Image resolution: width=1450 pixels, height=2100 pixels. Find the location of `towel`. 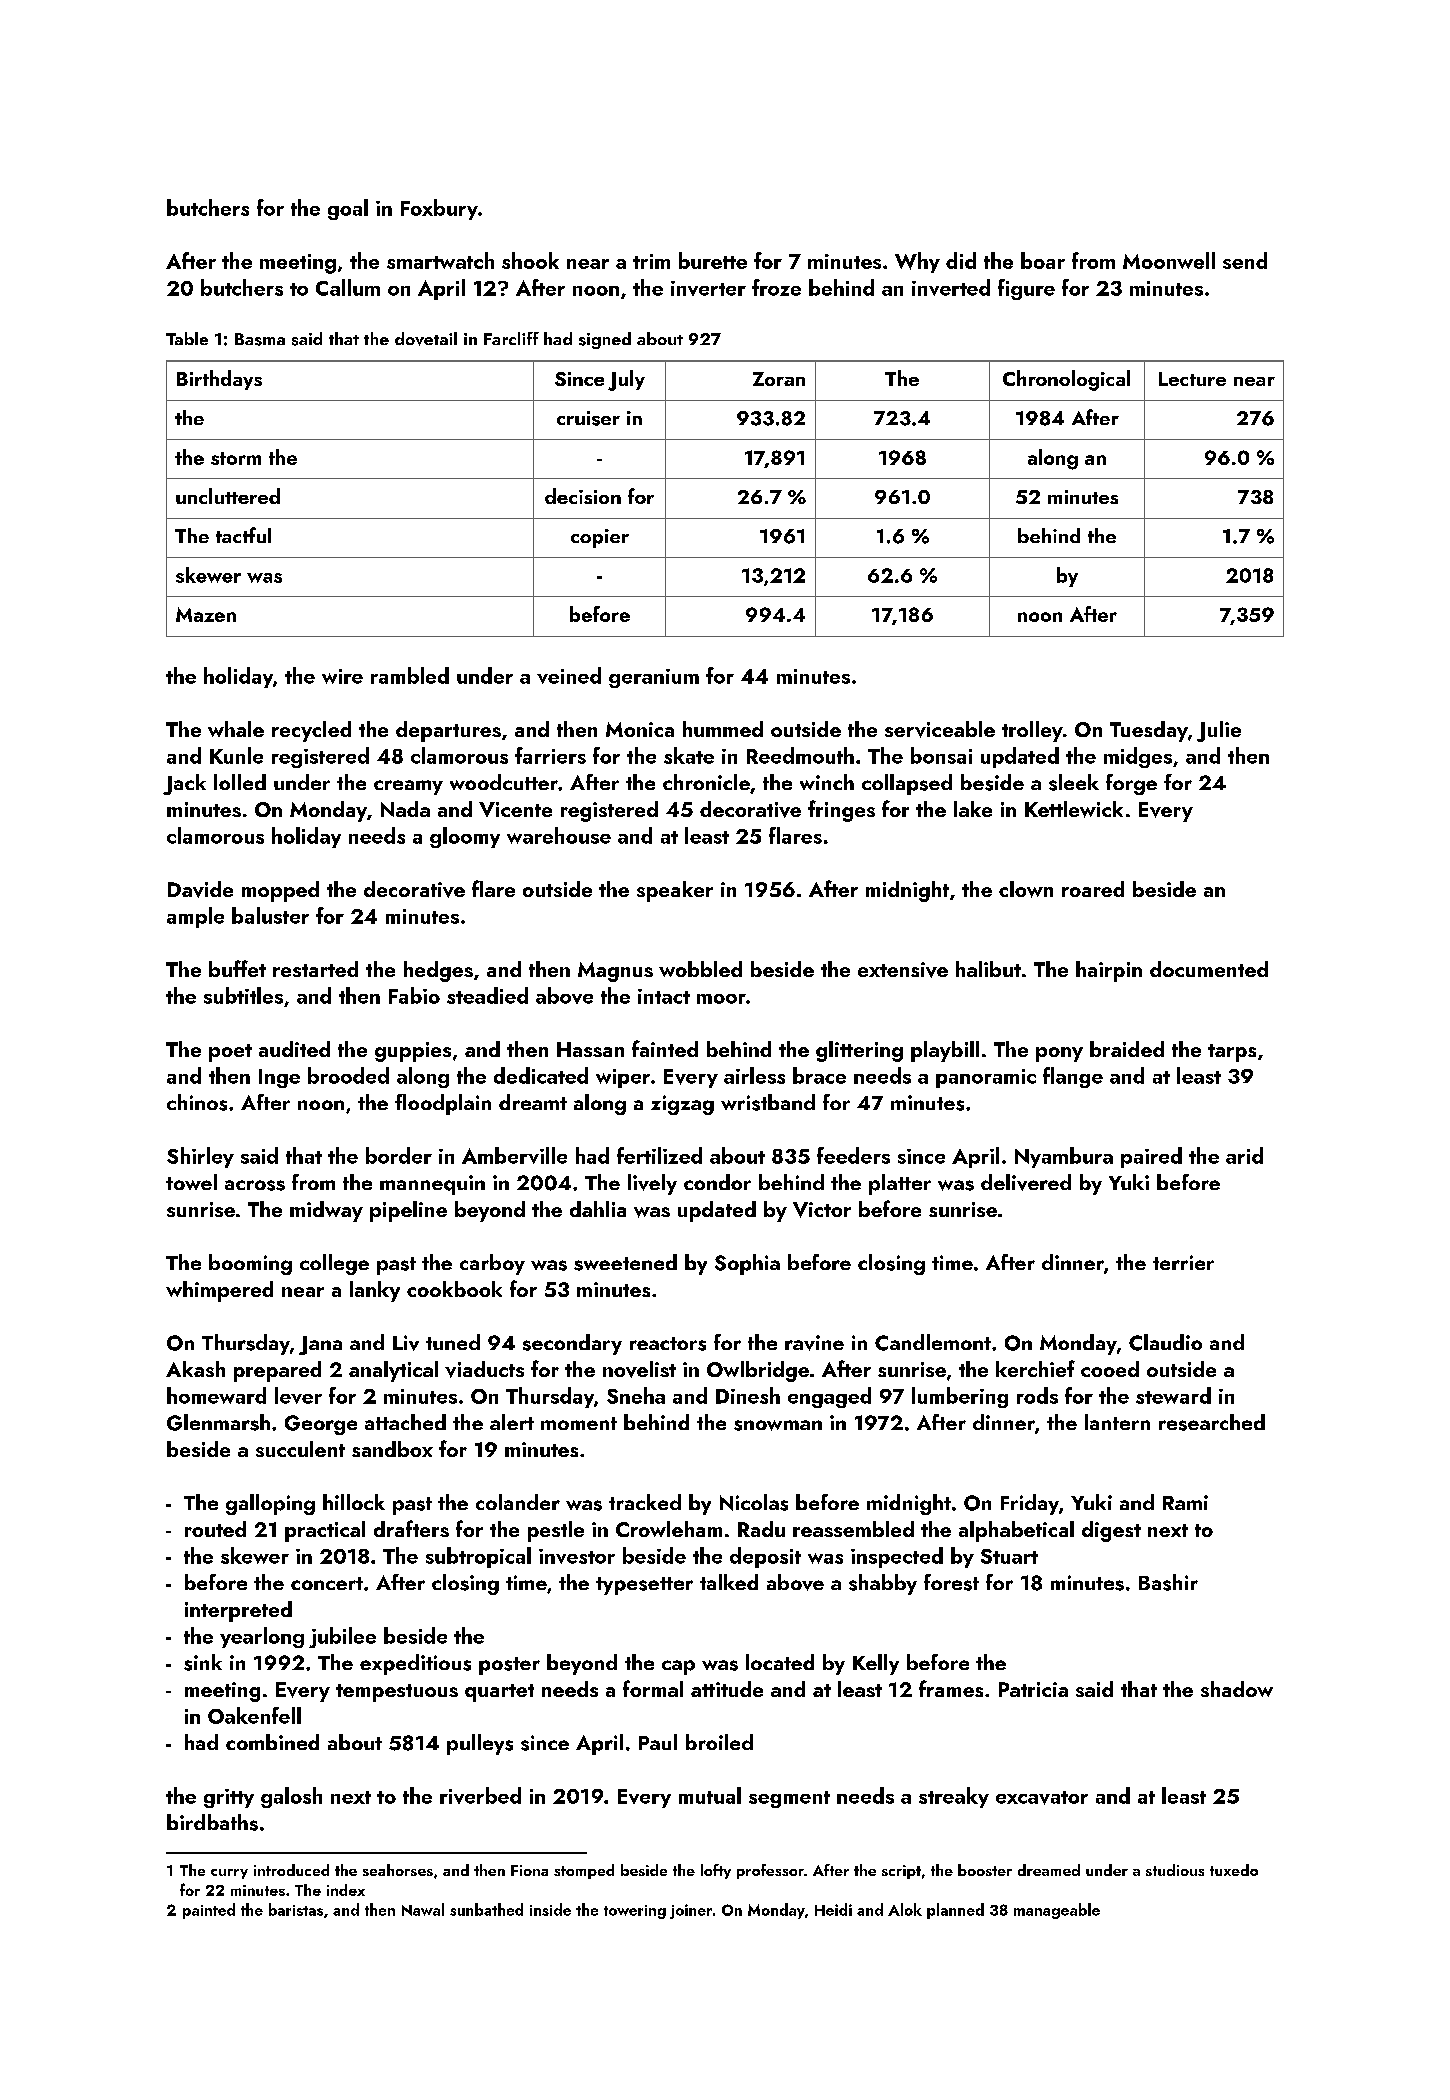

towel is located at coordinates (191, 1182).
